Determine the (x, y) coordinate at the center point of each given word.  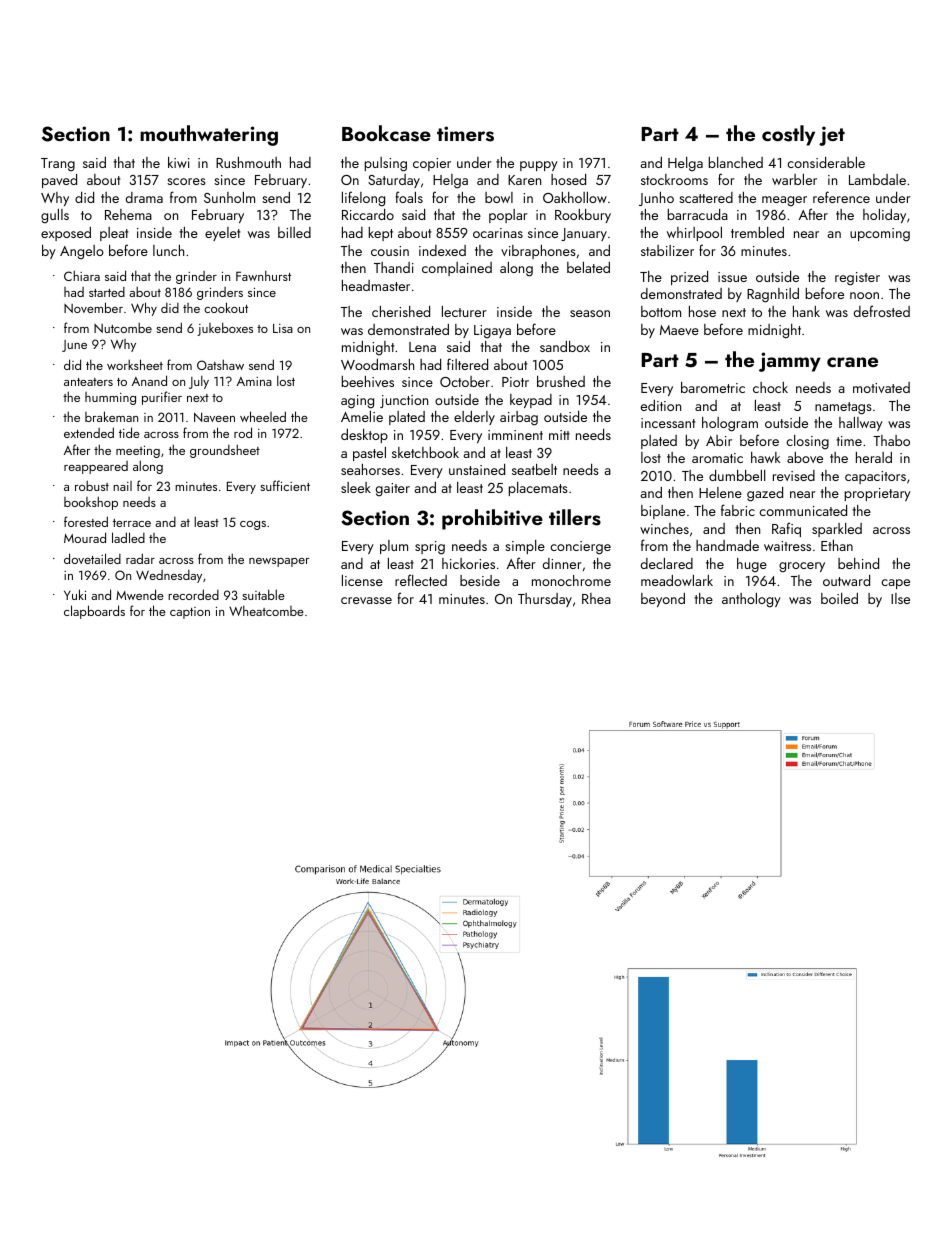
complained (457, 269)
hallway (861, 424)
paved (59, 181)
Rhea (596, 598)
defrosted (882, 311)
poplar (508, 216)
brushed (561, 381)
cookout (226, 307)
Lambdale (877, 179)
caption (190, 613)
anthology (751, 600)
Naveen (214, 417)
